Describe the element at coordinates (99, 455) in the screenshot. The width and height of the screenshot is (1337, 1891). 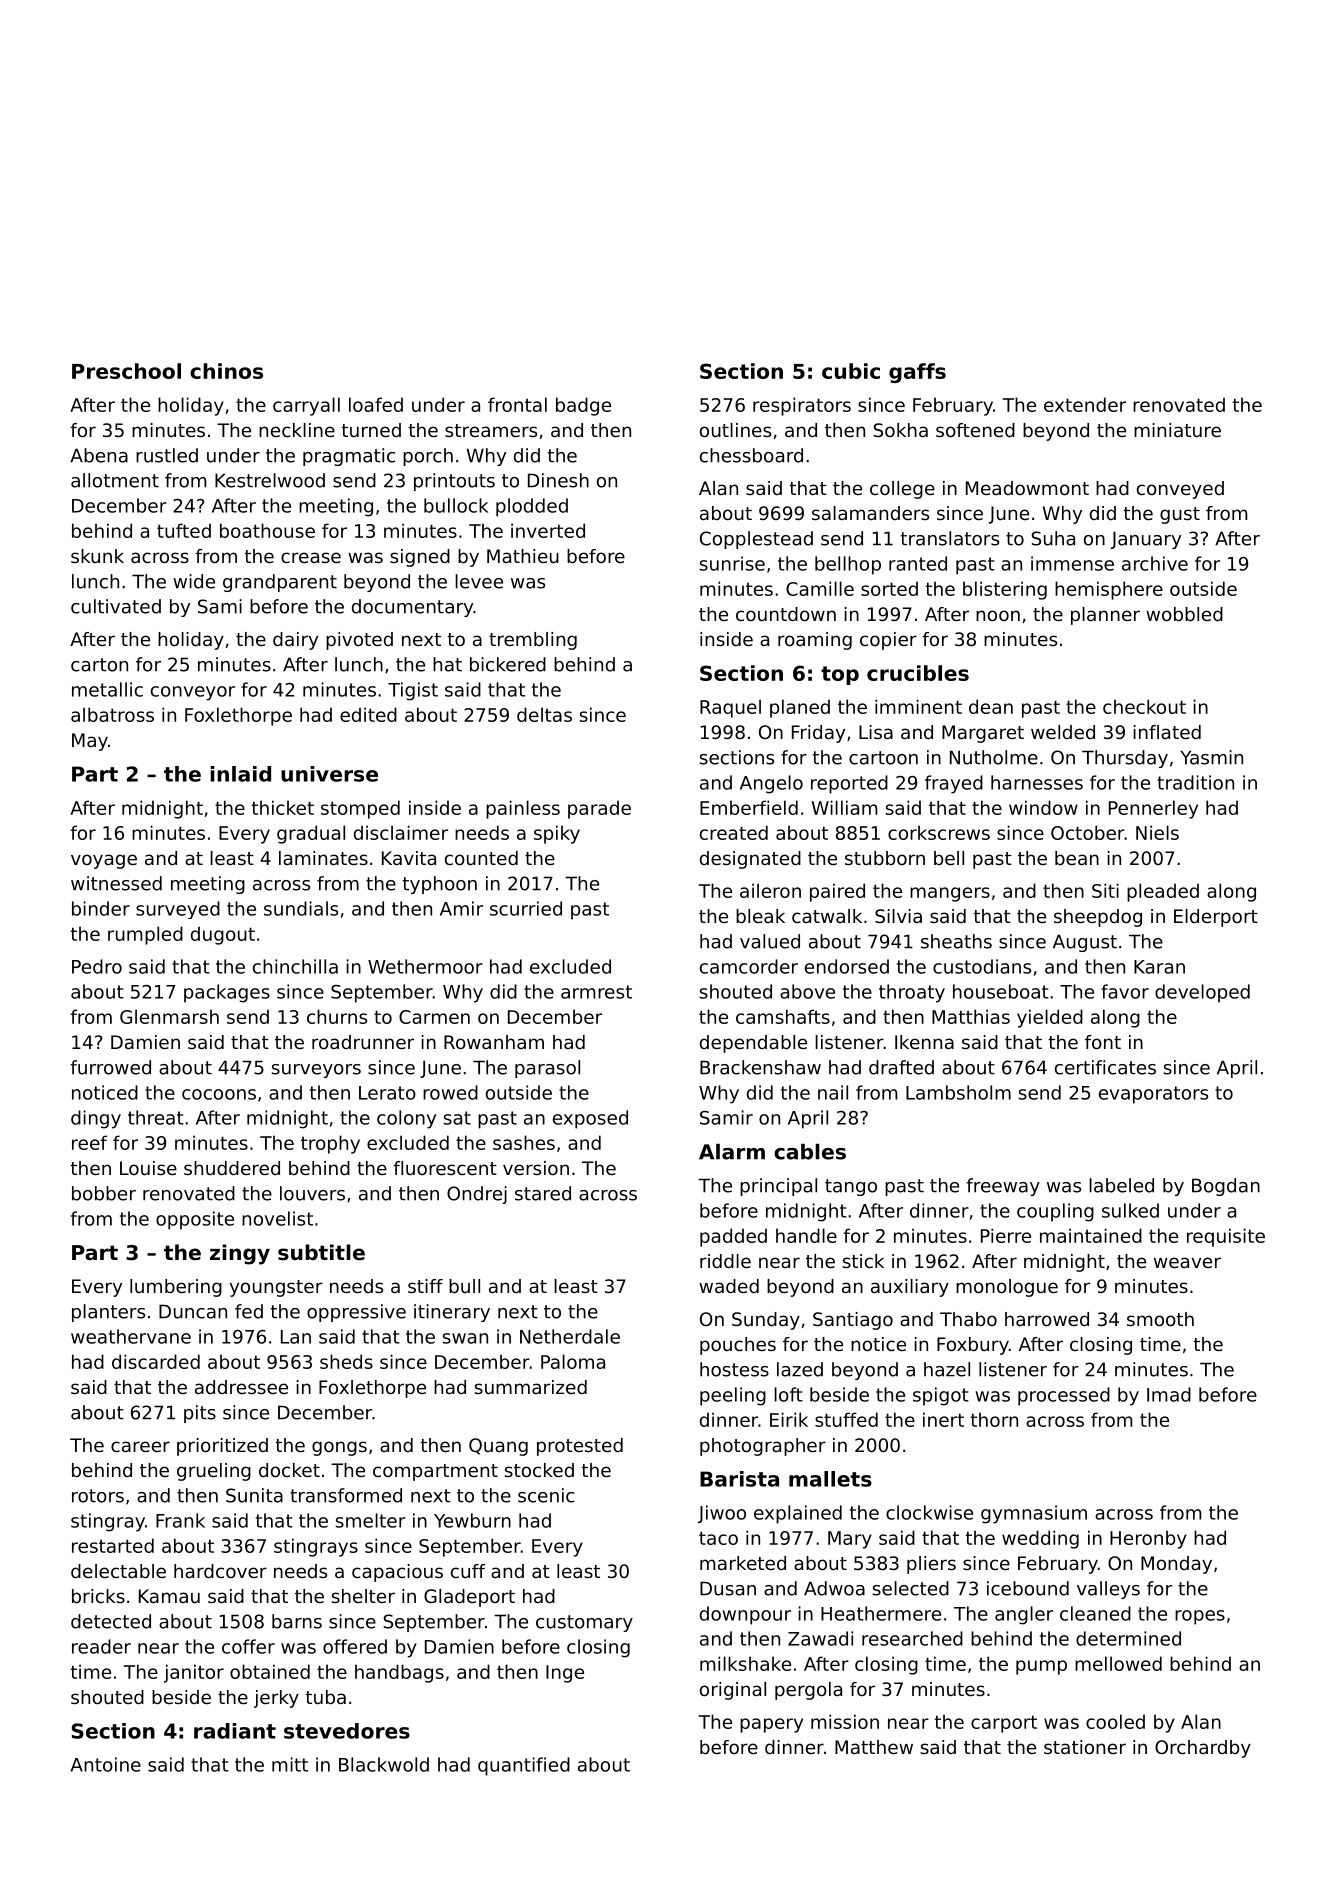
I see `Abena` at that location.
